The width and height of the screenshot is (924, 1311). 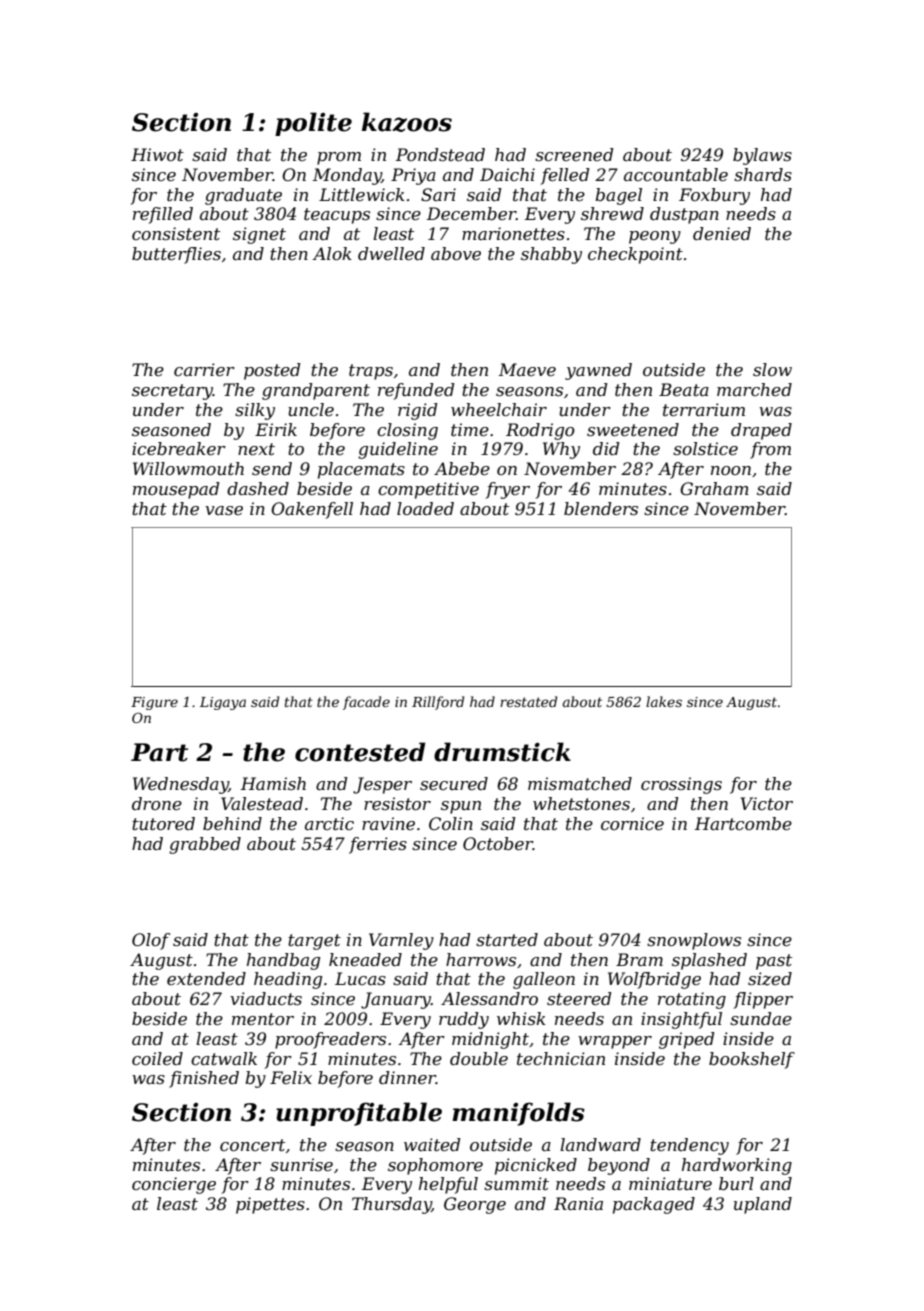 What do you see at coordinates (762, 156) in the screenshot?
I see `bylaws` at bounding box center [762, 156].
